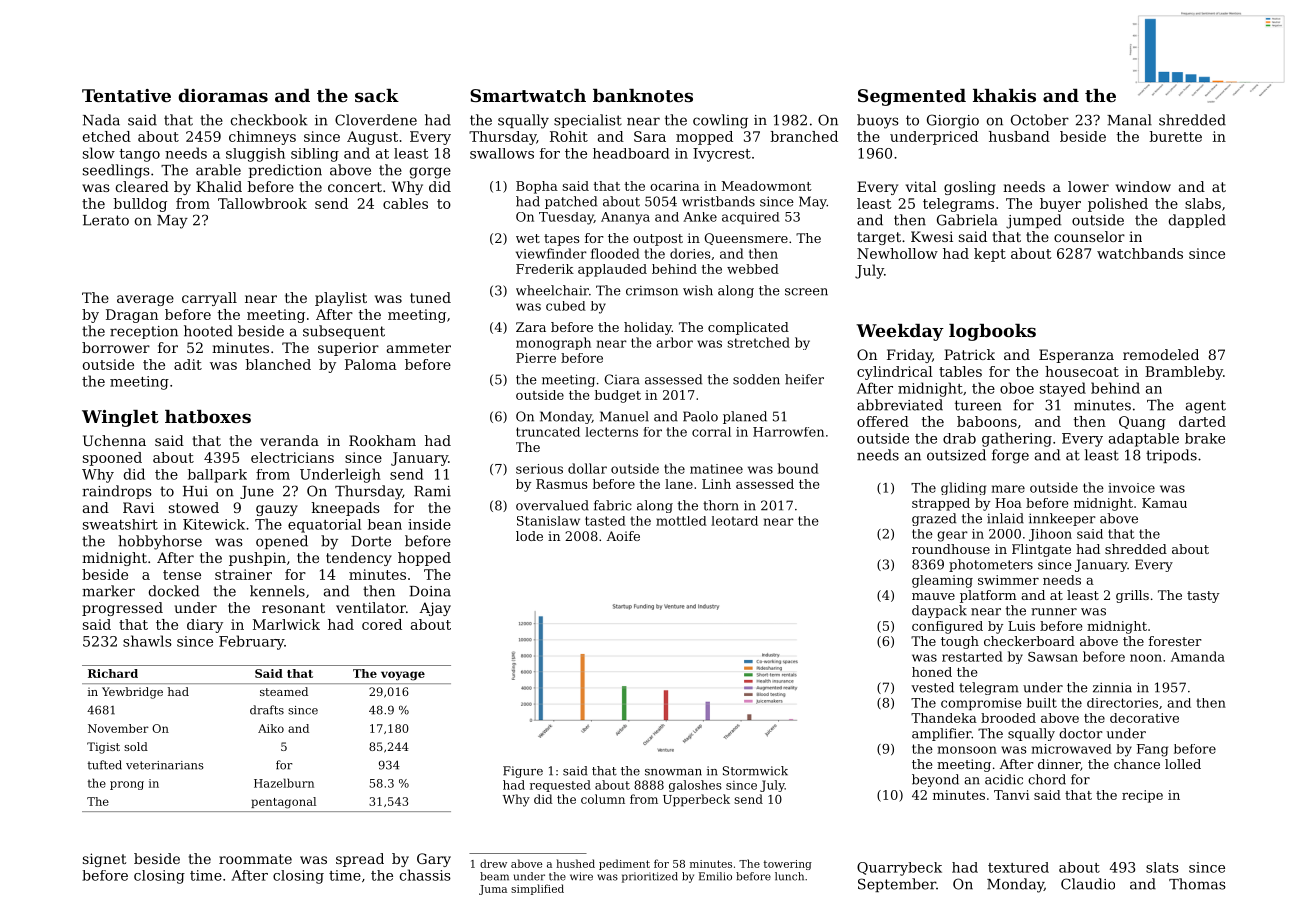 The height and width of the screenshot is (924, 1308). I want to click on sack, so click(377, 95).
